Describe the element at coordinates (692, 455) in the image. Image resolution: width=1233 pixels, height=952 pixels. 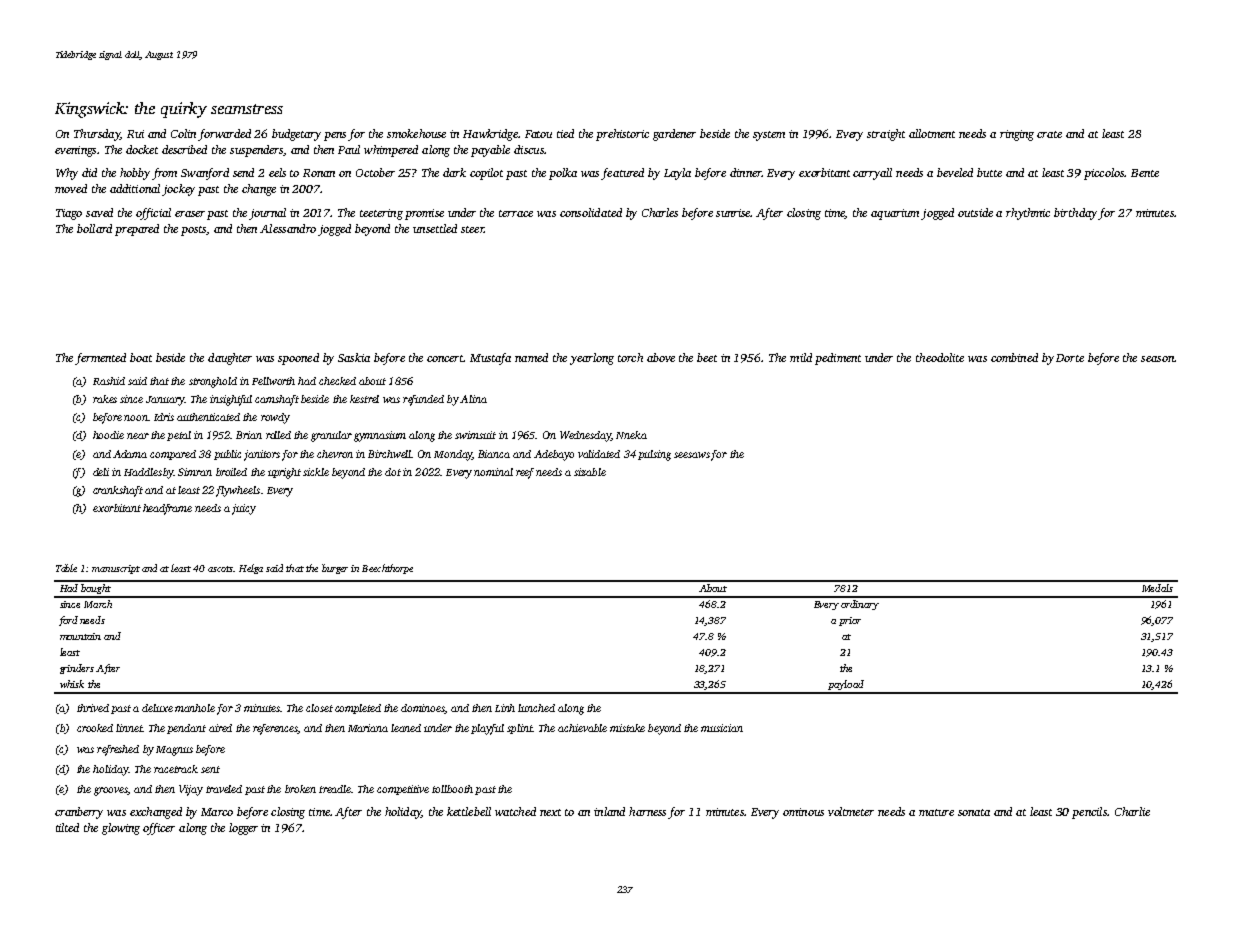
I see `seesaws` at that location.
